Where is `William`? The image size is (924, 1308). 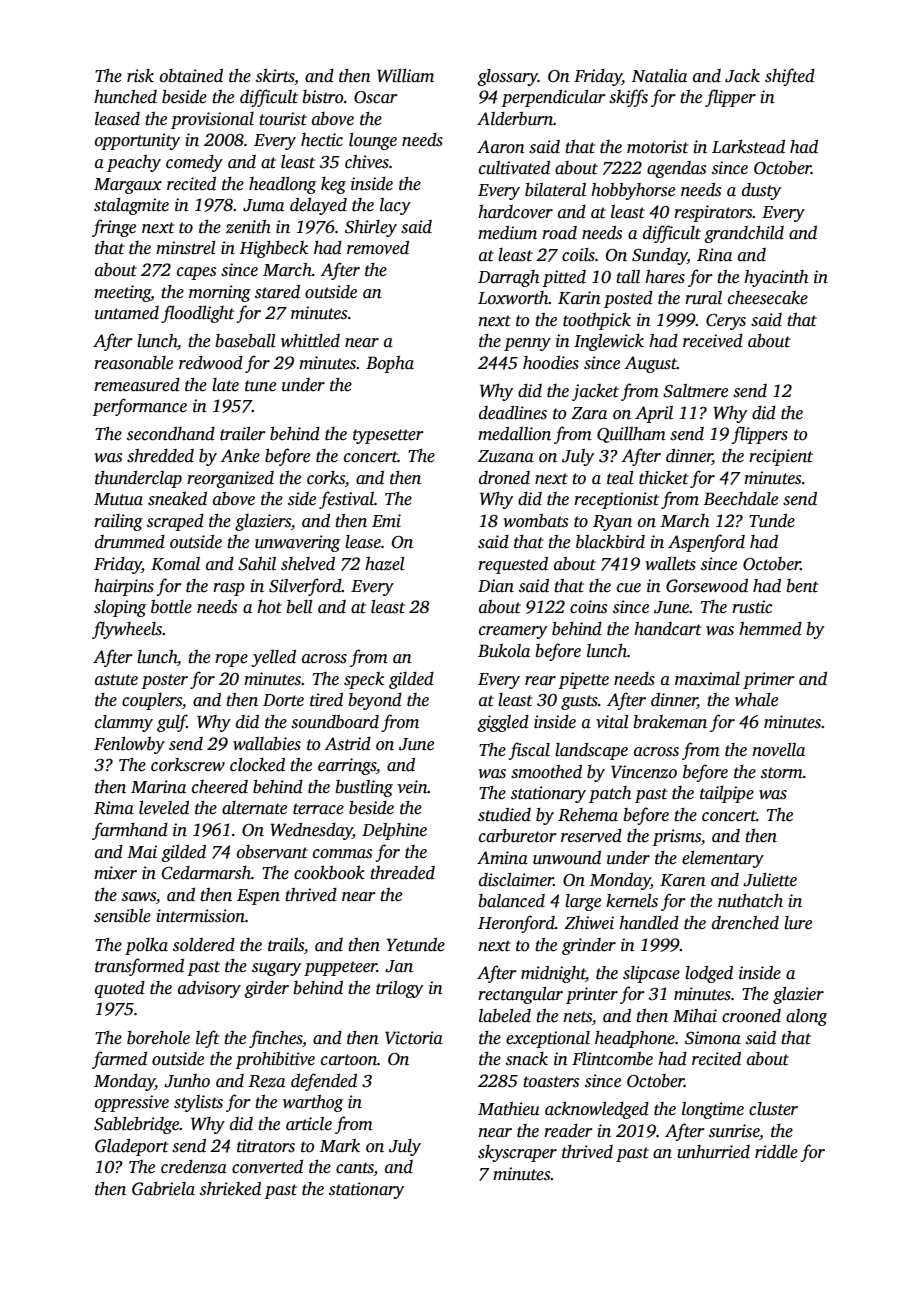
William is located at coordinates (405, 76).
